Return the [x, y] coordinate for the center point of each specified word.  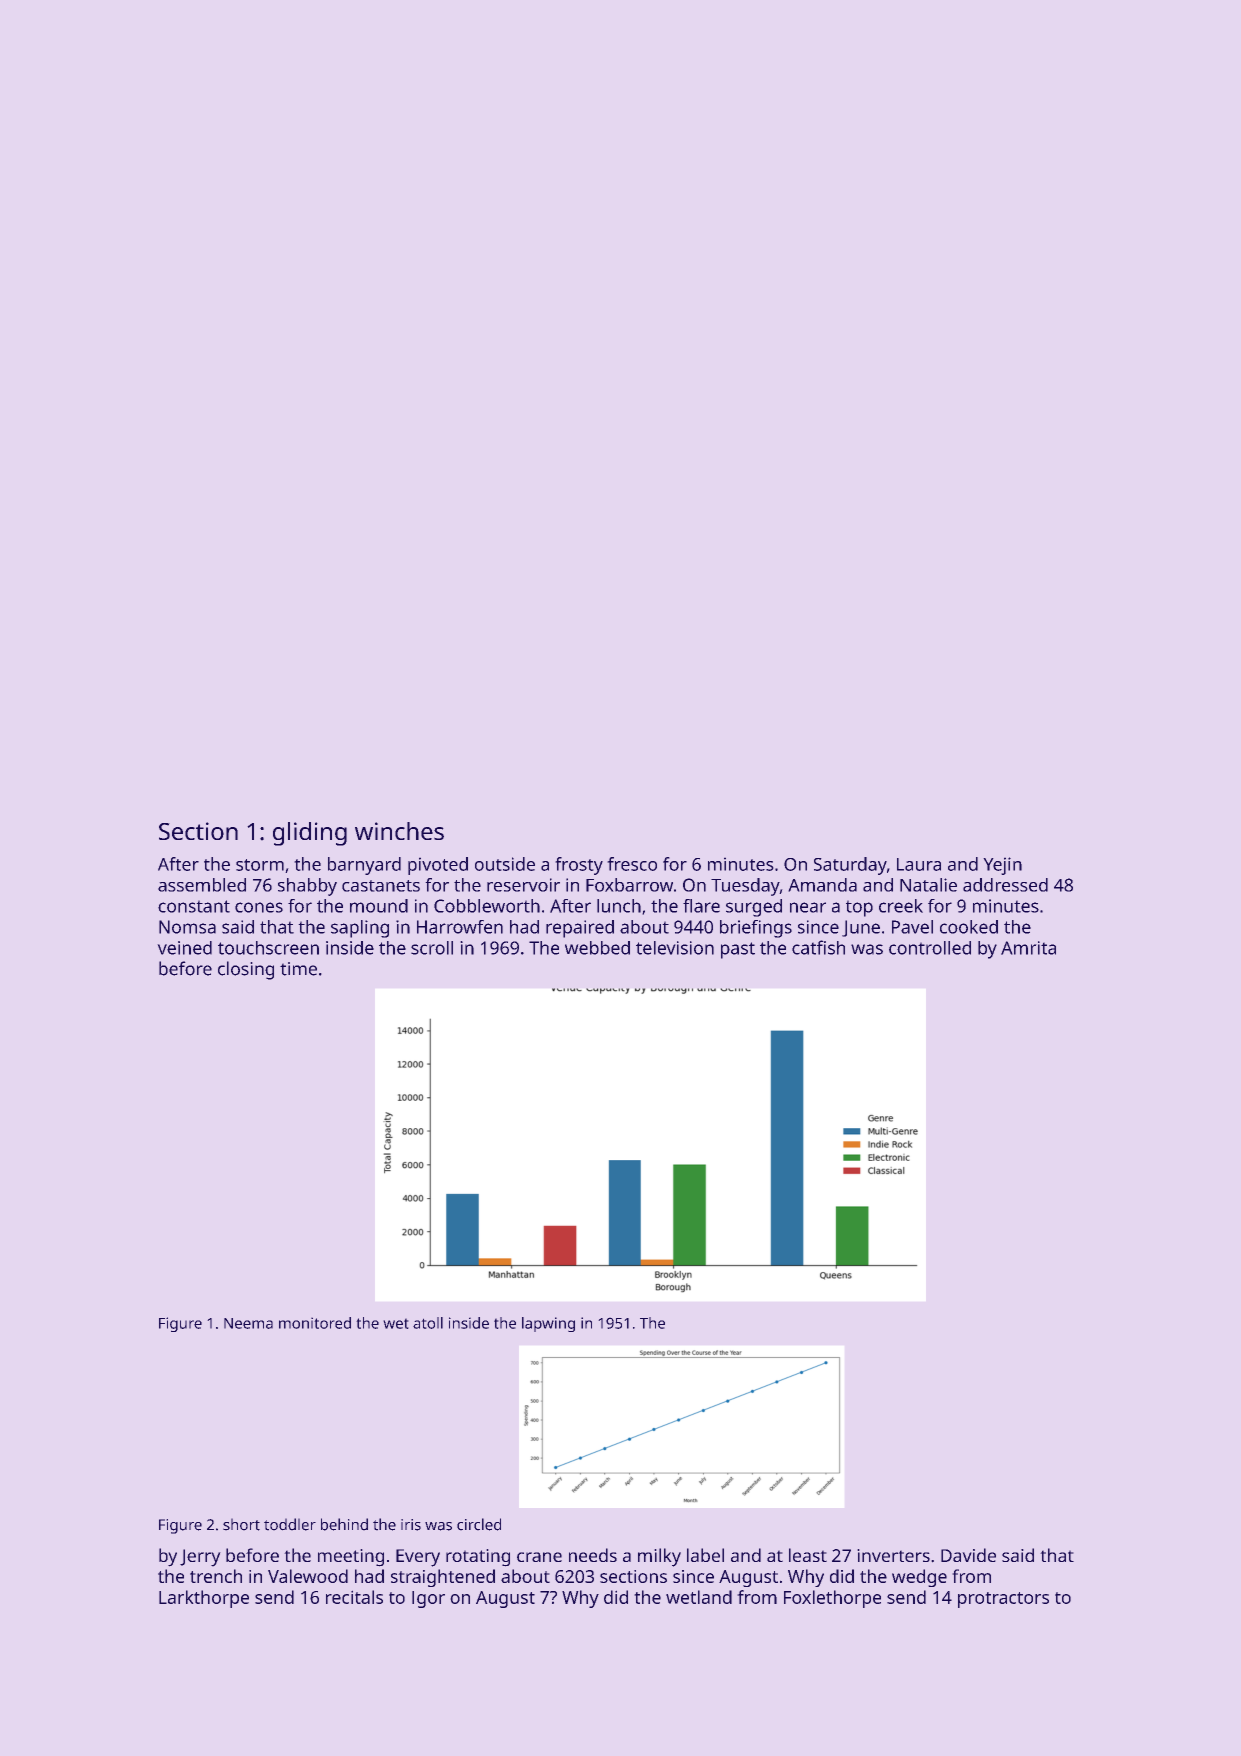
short [241, 1525]
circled [479, 1524]
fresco [632, 864]
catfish [818, 947]
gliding [310, 834]
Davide [968, 1555]
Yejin [1003, 866]
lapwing [548, 1324]
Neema [248, 1323]
